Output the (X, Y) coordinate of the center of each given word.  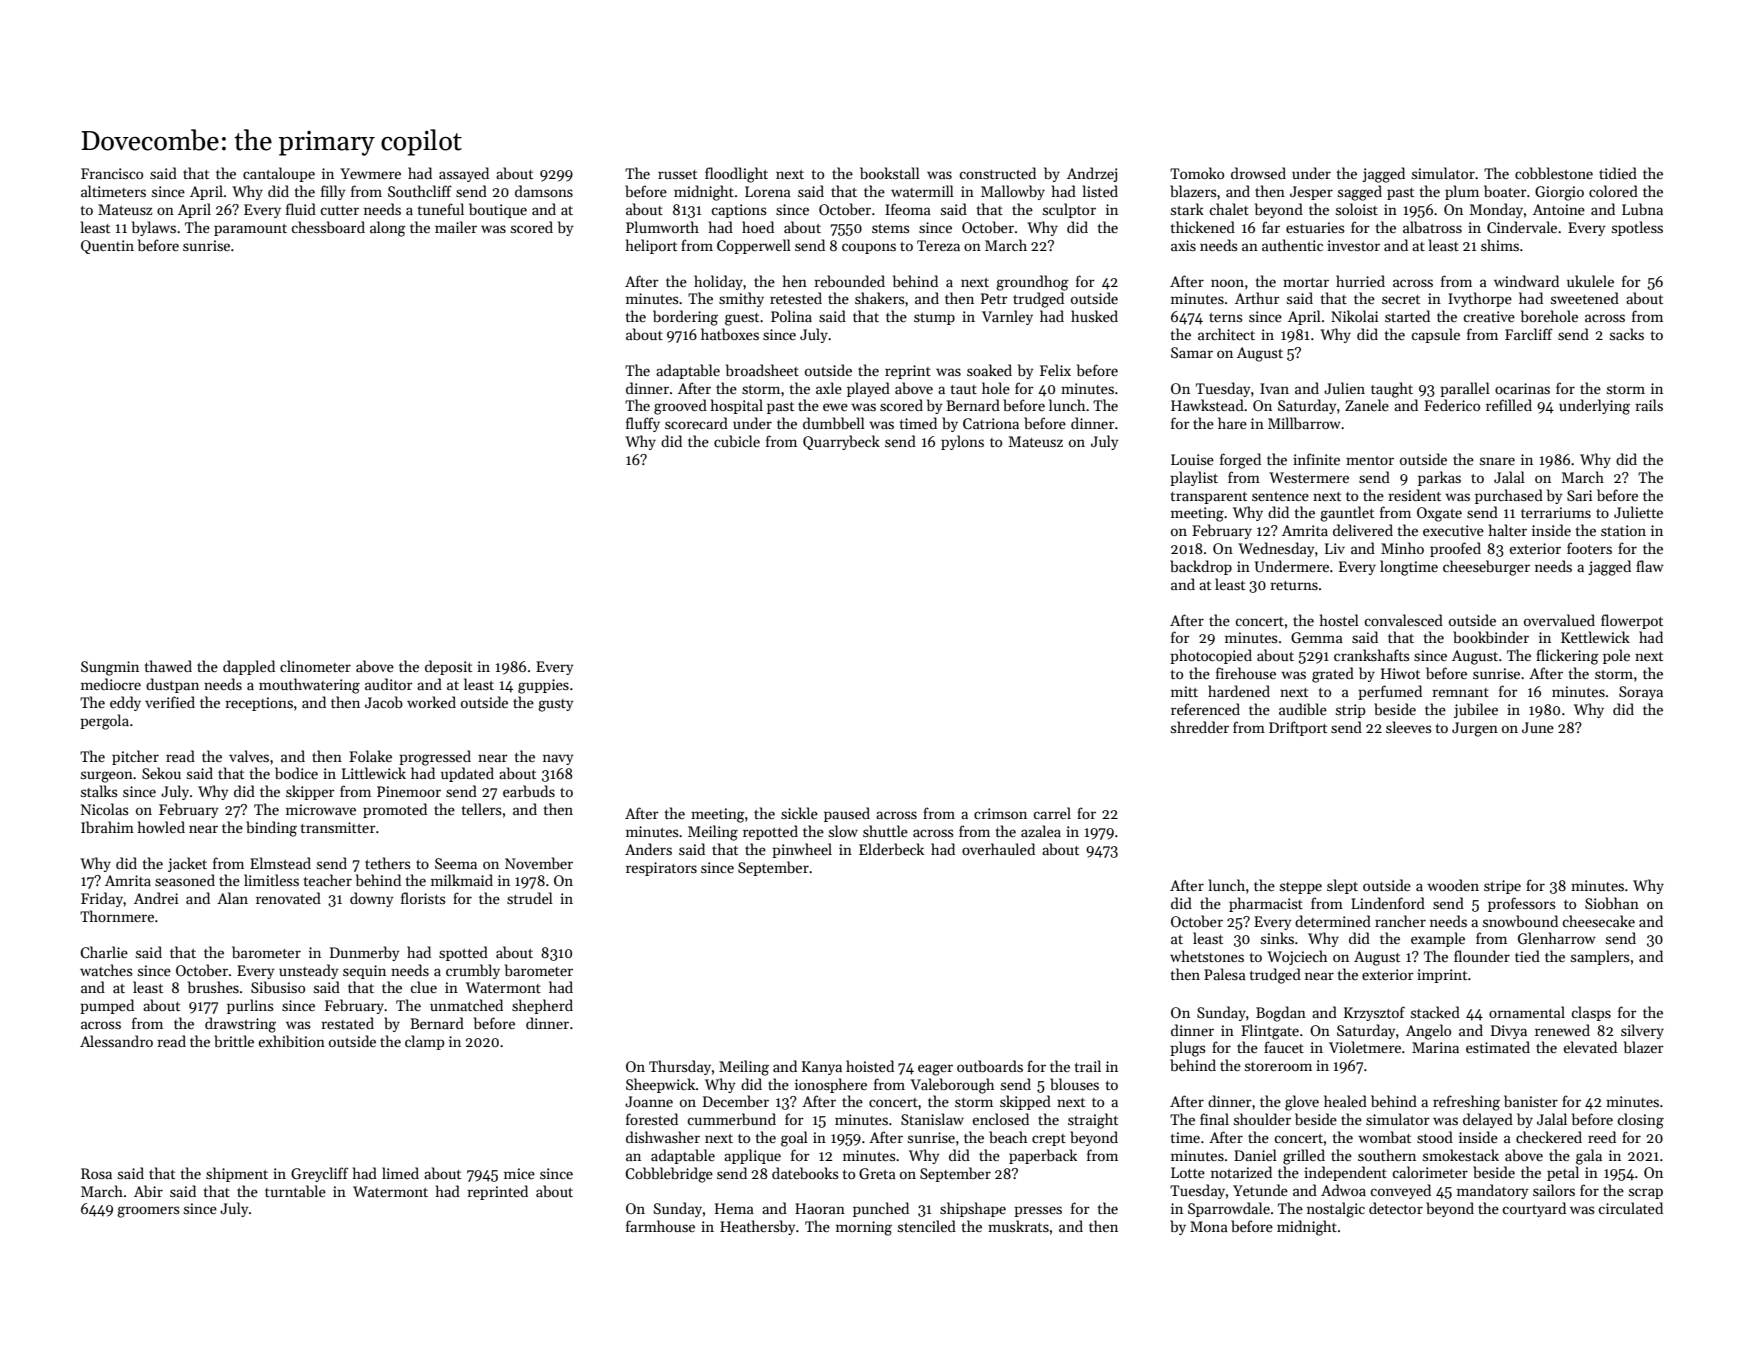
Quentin (107, 247)
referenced (1205, 709)
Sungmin (110, 668)
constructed (997, 173)
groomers (148, 1212)
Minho (1402, 548)
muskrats (1018, 1226)
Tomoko (1197, 173)
